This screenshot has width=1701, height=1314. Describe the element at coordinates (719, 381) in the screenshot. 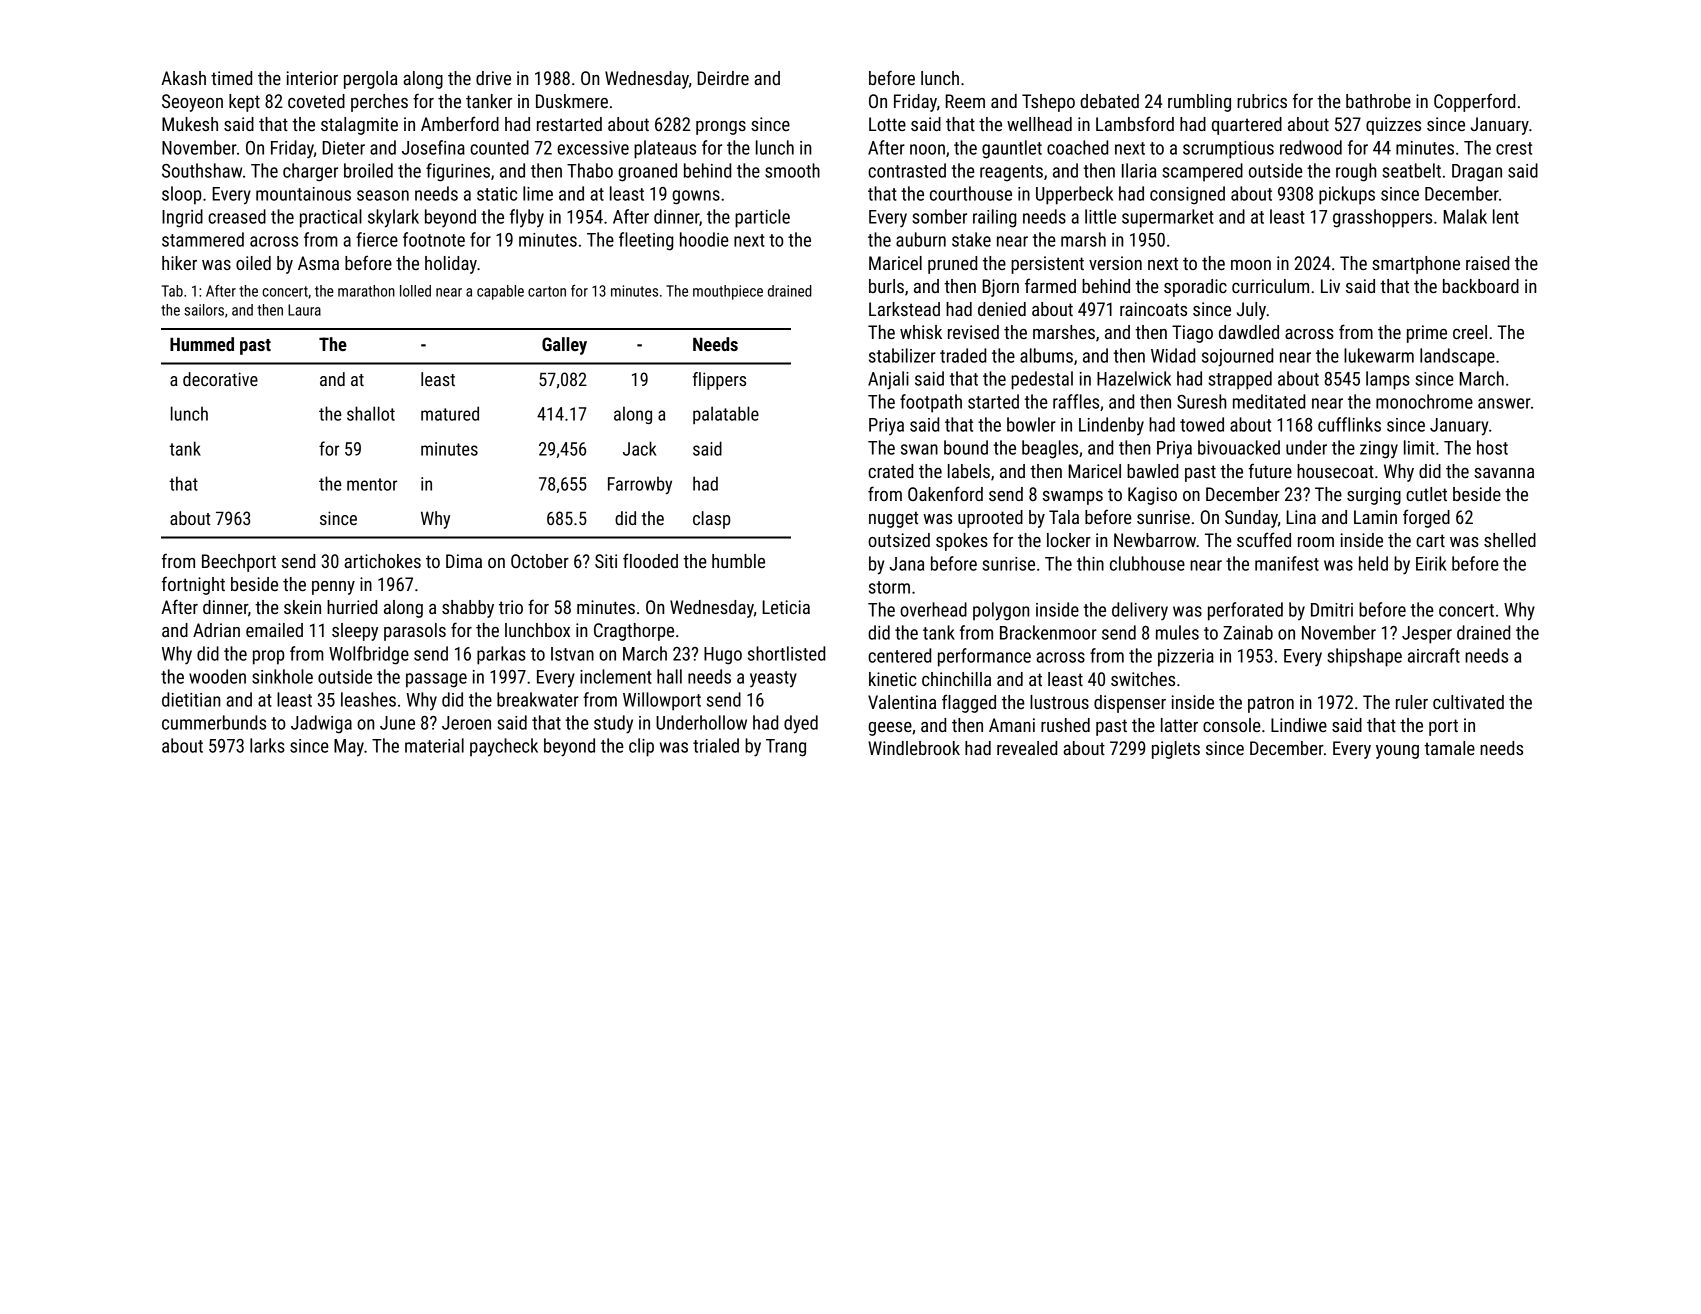

I see `flippers` at that location.
